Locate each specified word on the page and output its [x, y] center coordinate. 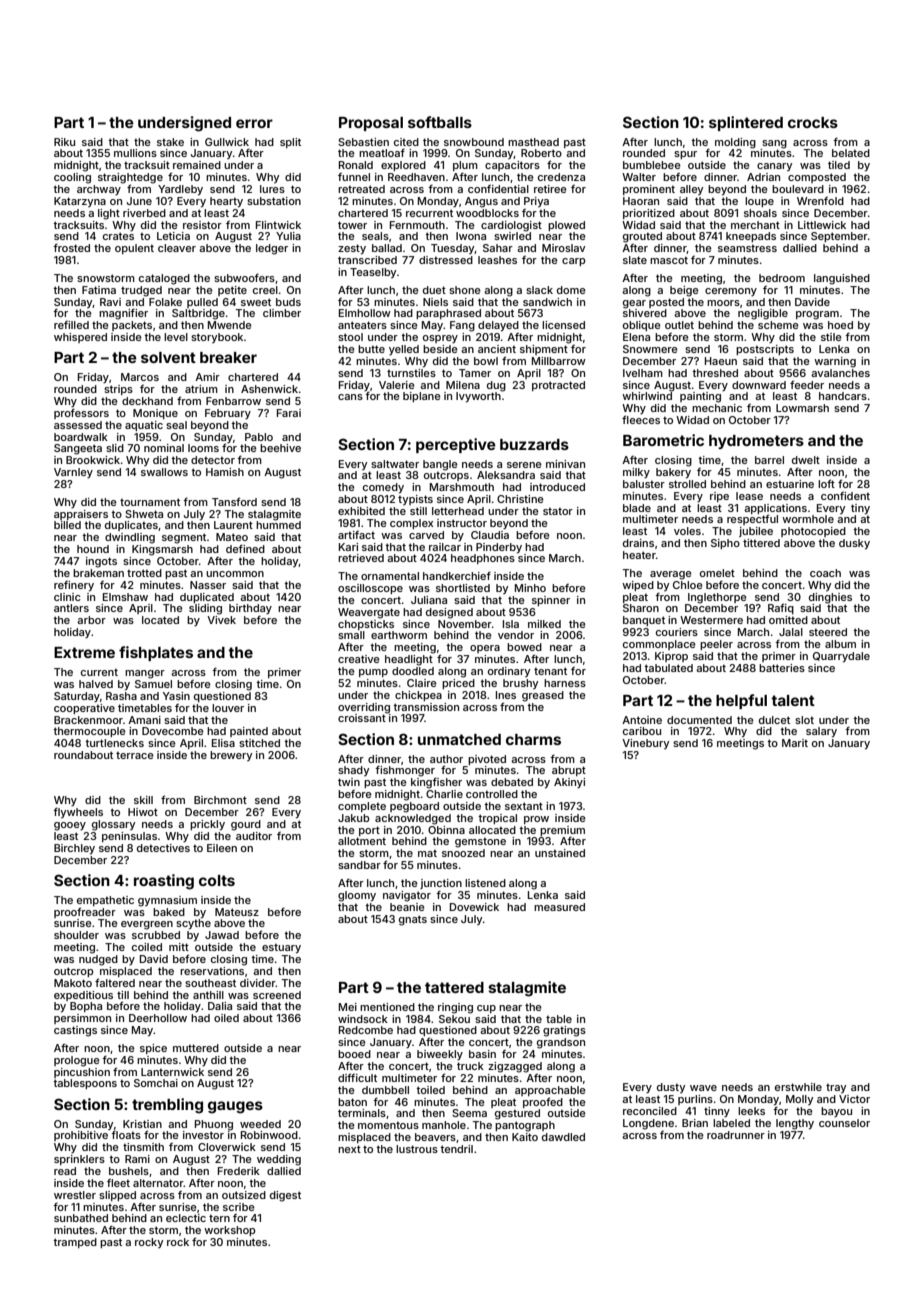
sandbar [359, 865]
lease [749, 496]
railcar [445, 547]
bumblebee [652, 165]
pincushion [82, 1073]
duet [434, 290]
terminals [362, 1113]
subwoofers [244, 278]
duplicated [207, 598]
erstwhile [798, 1087]
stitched [259, 743]
